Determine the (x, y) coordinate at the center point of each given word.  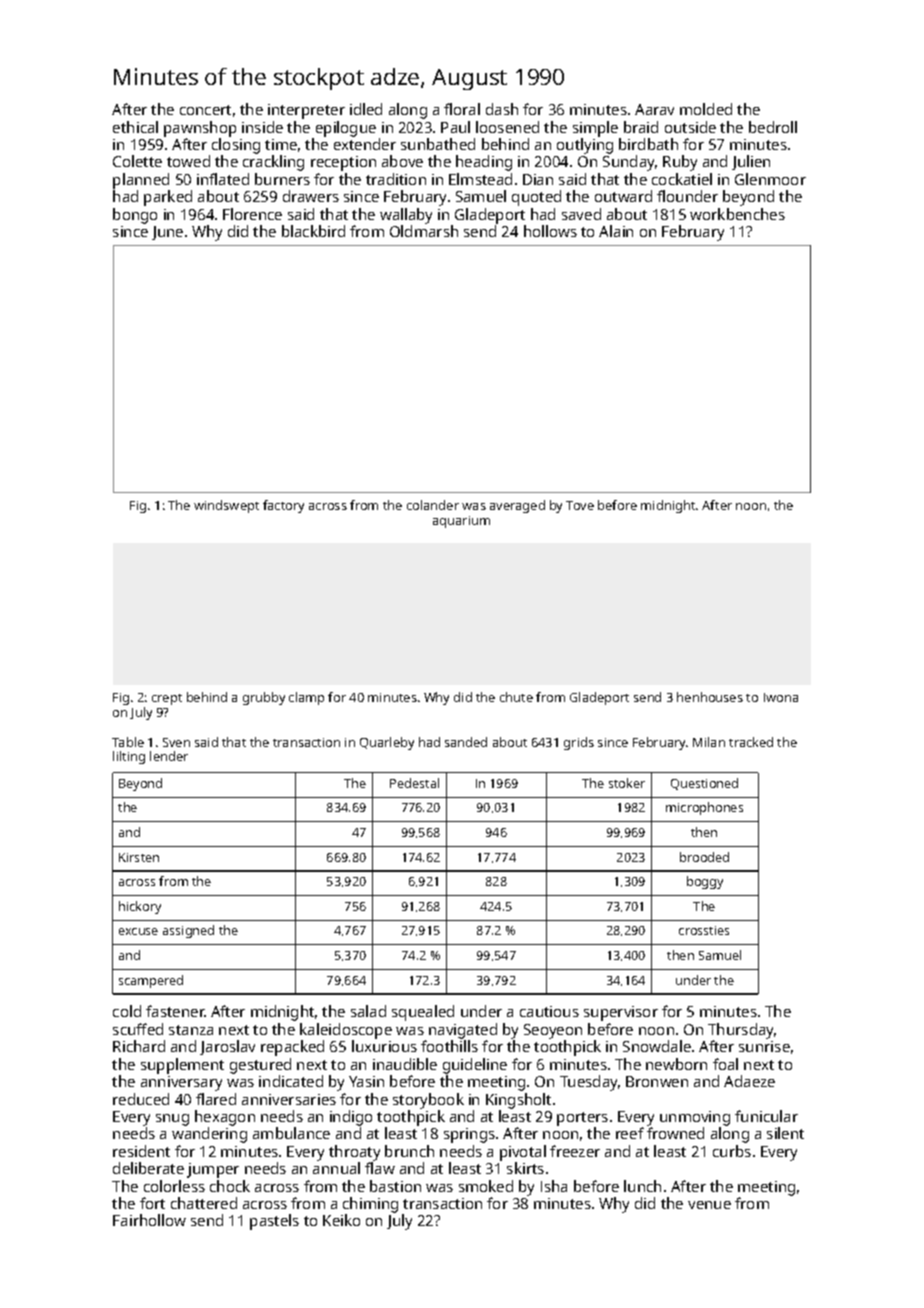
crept (167, 699)
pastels (274, 1222)
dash (502, 109)
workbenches (737, 214)
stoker (627, 783)
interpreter (306, 111)
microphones (704, 808)
